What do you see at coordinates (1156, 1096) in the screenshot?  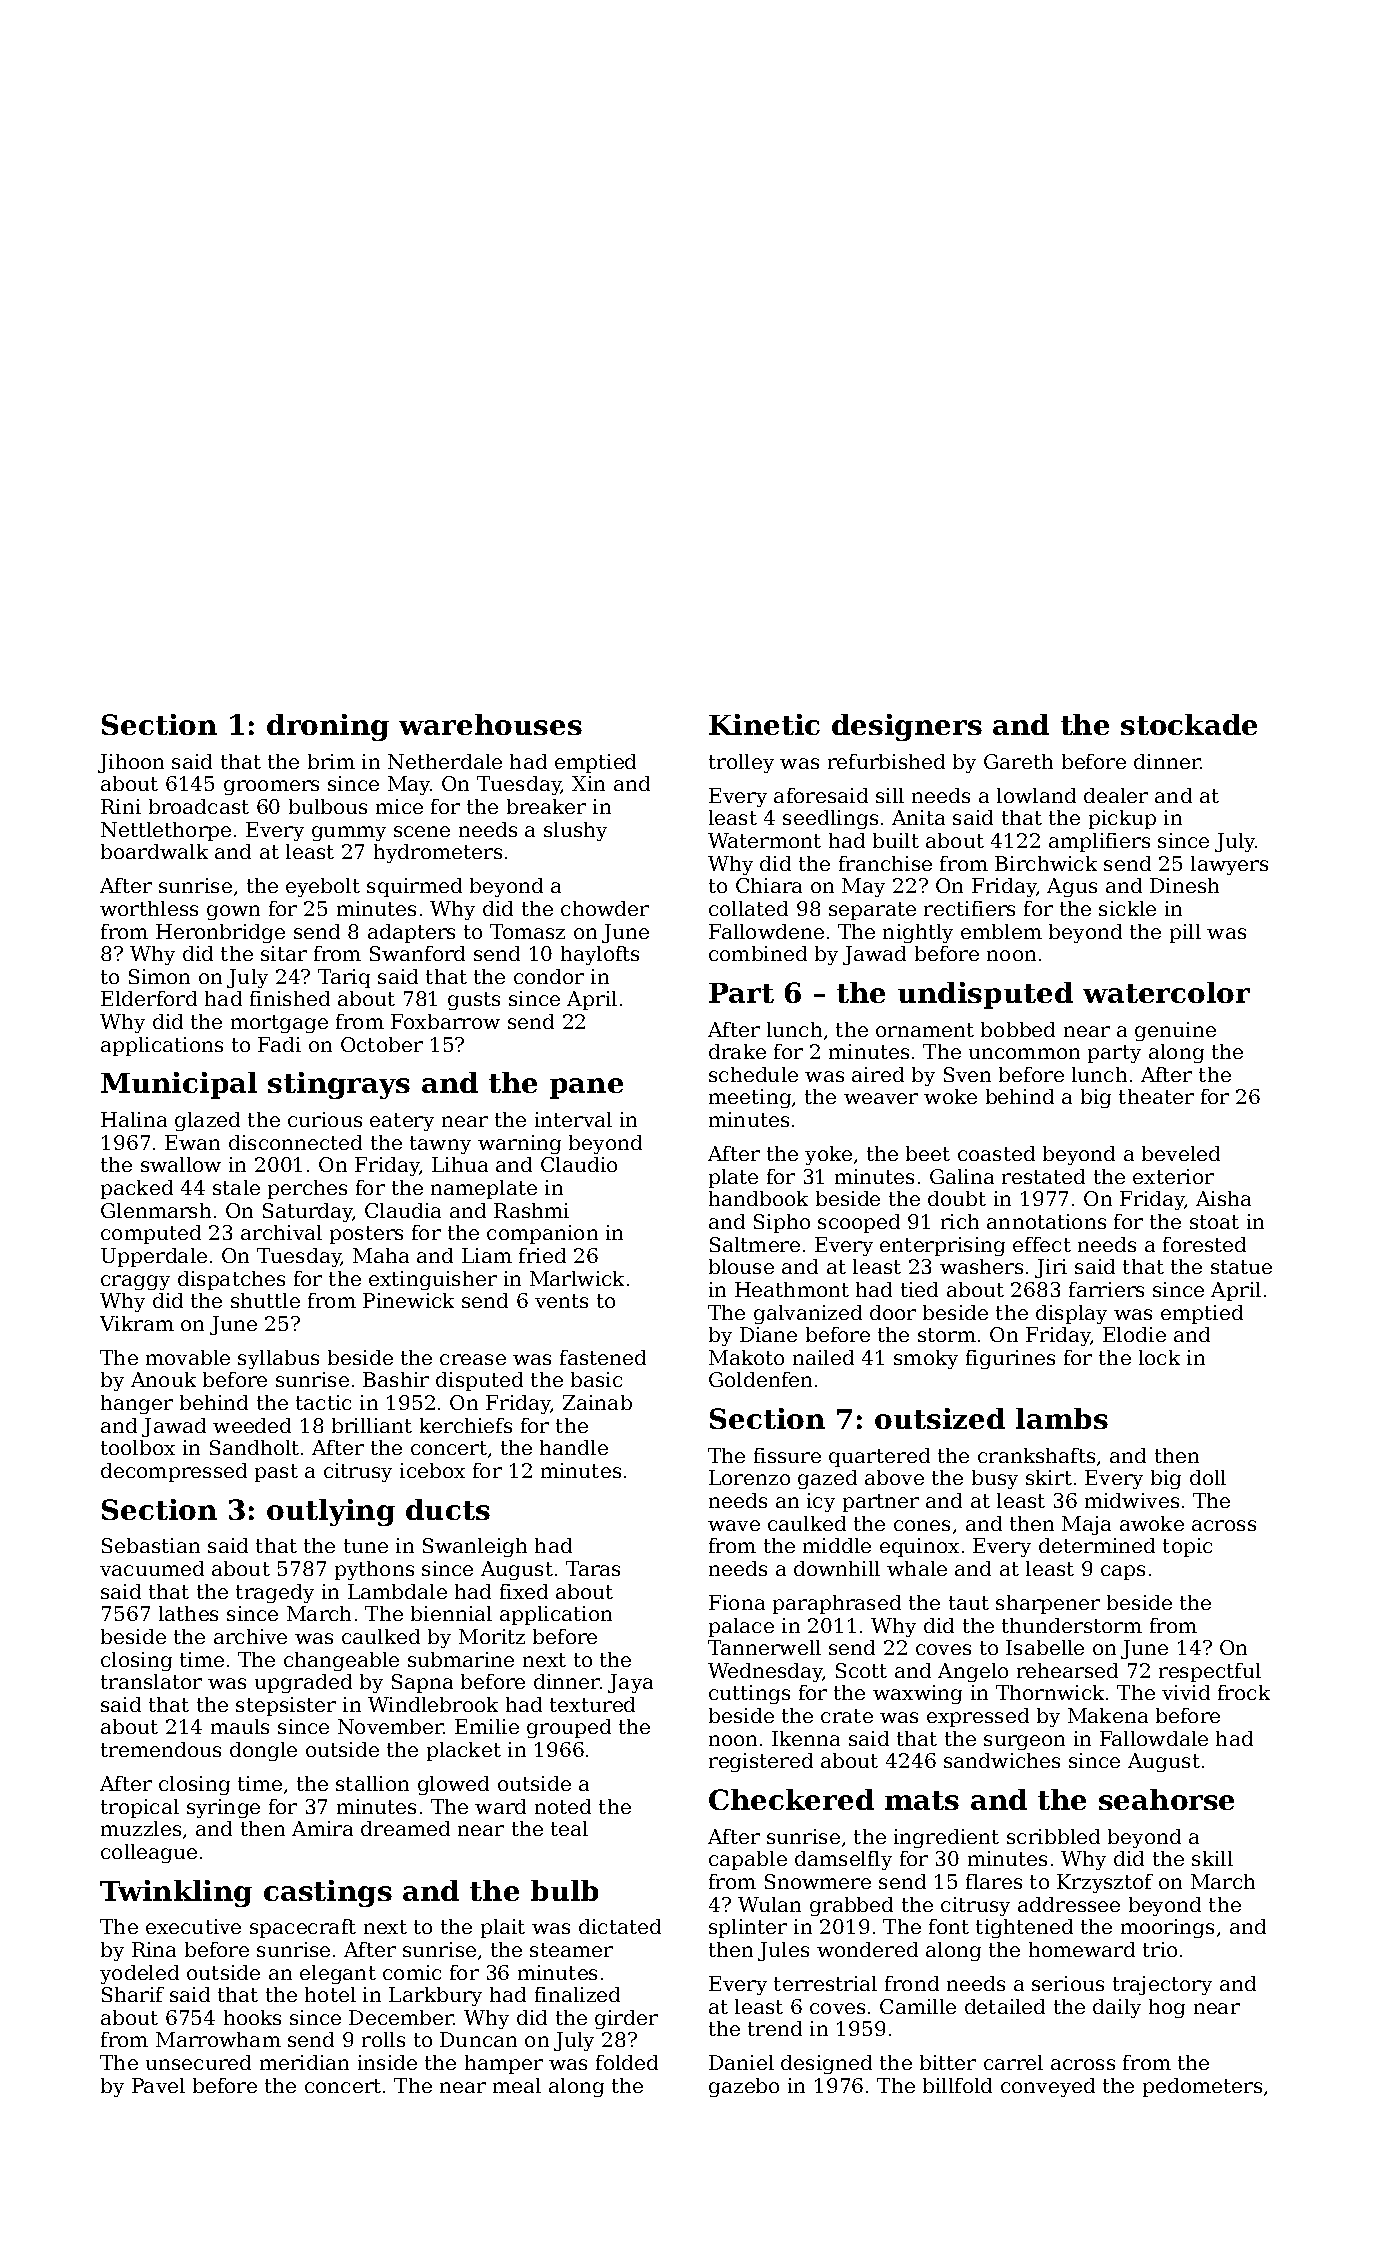 I see `theater` at bounding box center [1156, 1096].
